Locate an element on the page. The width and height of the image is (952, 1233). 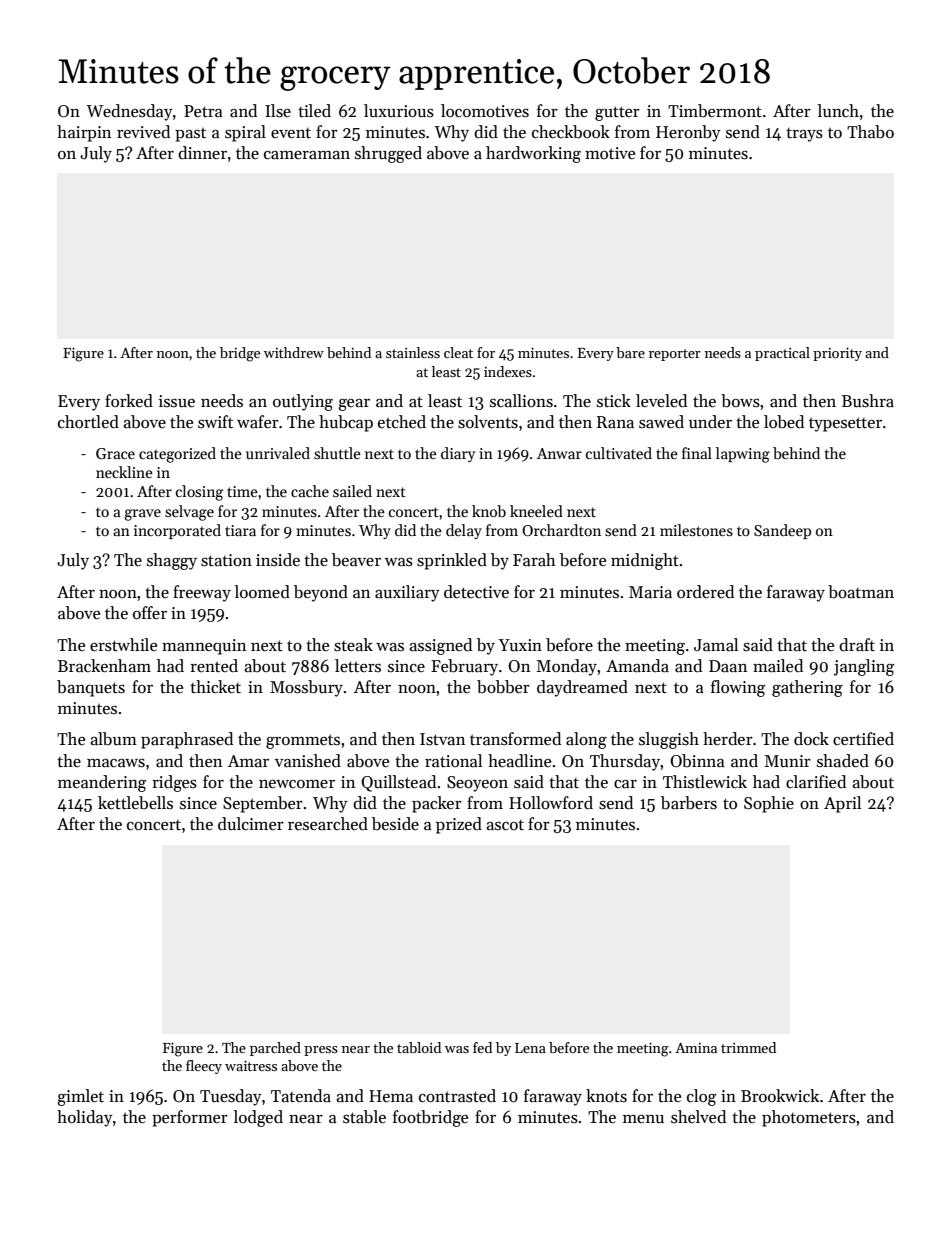
sprinkled is located at coordinates (452, 561).
